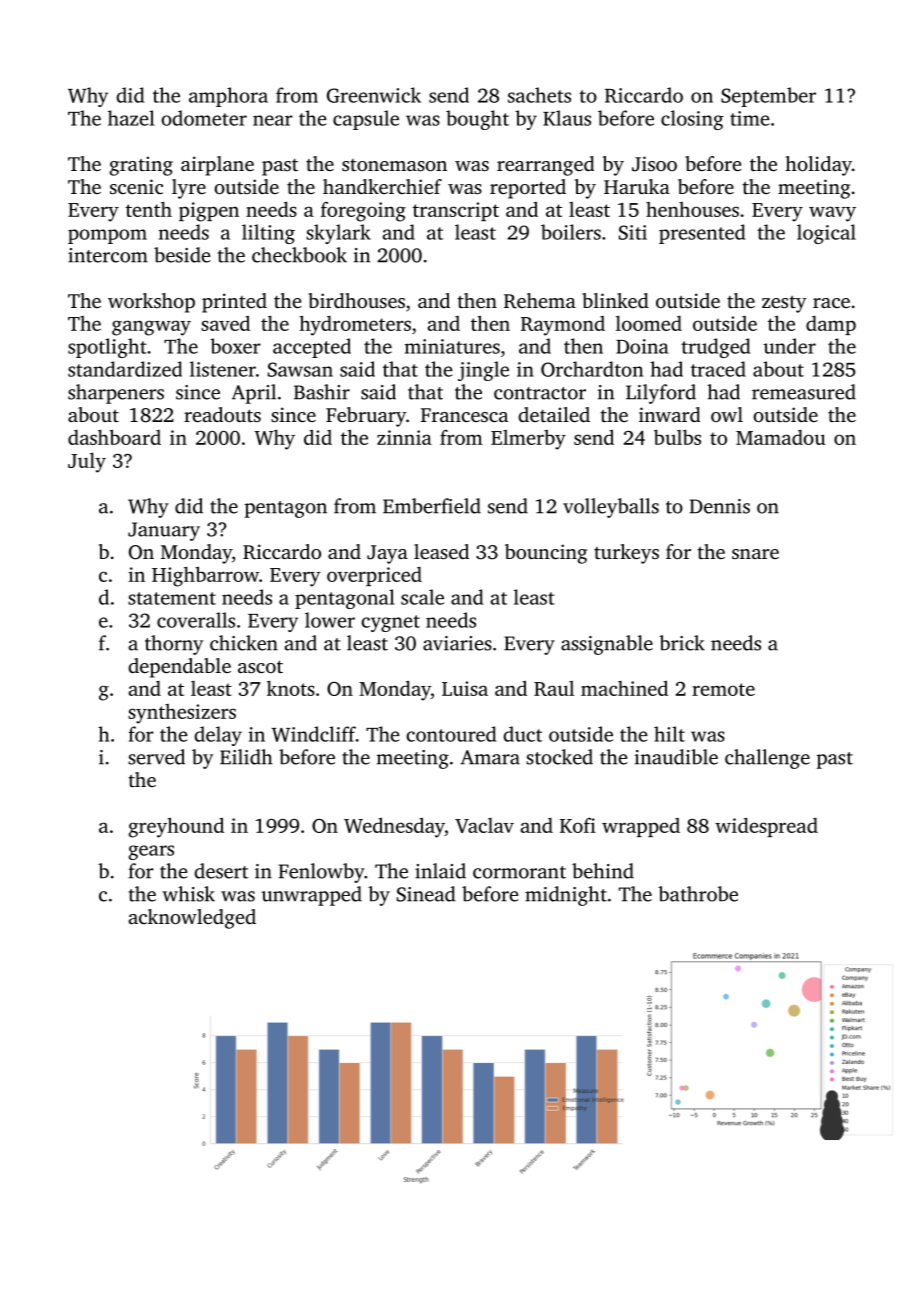 This document has height=1311, width=924. I want to click on bought, so click(477, 120).
